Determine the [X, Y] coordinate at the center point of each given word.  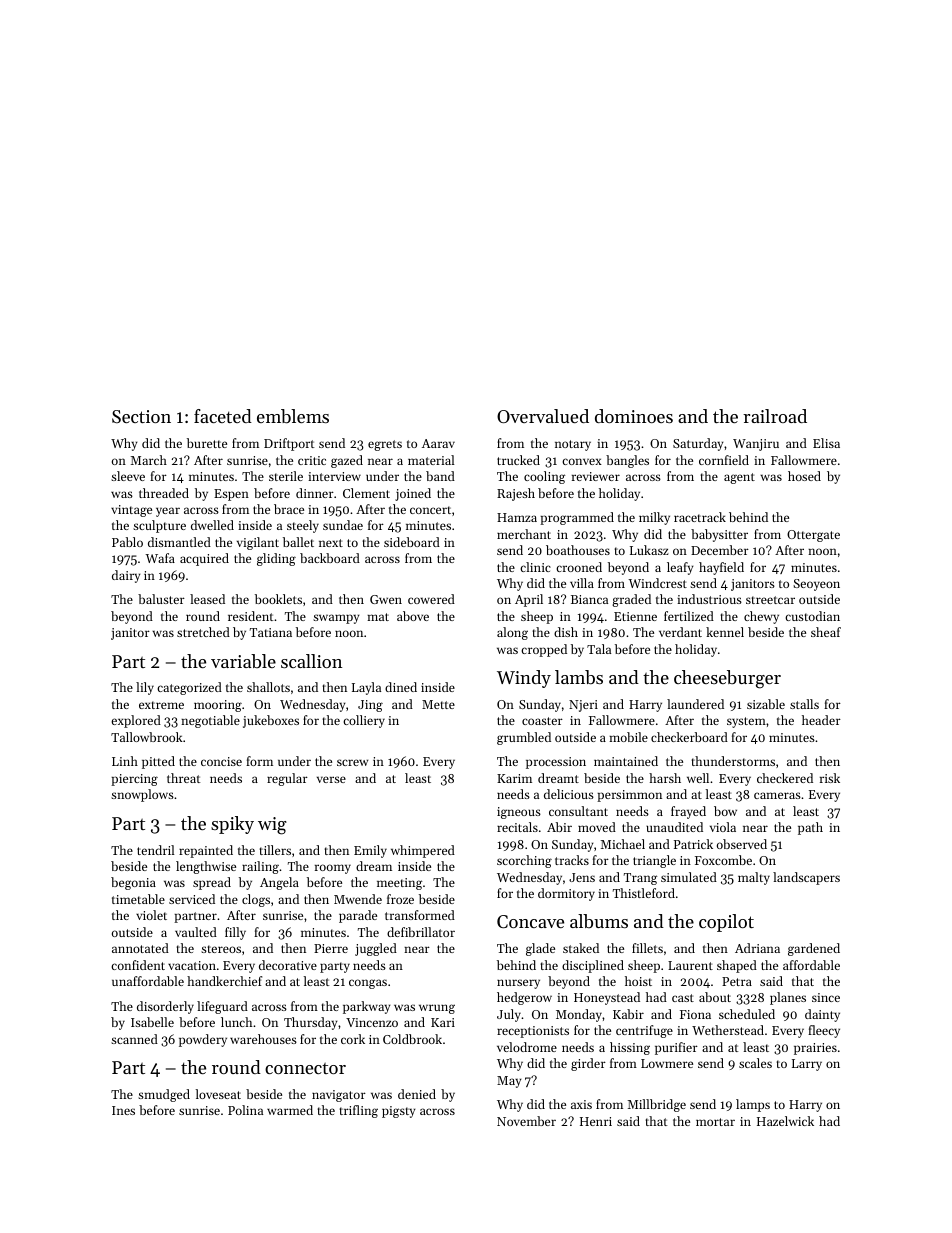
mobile [628, 737]
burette [207, 443]
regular [287, 779]
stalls [804, 704]
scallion [311, 661]
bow [725, 811]
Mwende [358, 899]
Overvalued [543, 416]
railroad [775, 416]
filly [235, 933]
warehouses [263, 1039]
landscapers [806, 878]
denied [417, 1094]
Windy [524, 679]
